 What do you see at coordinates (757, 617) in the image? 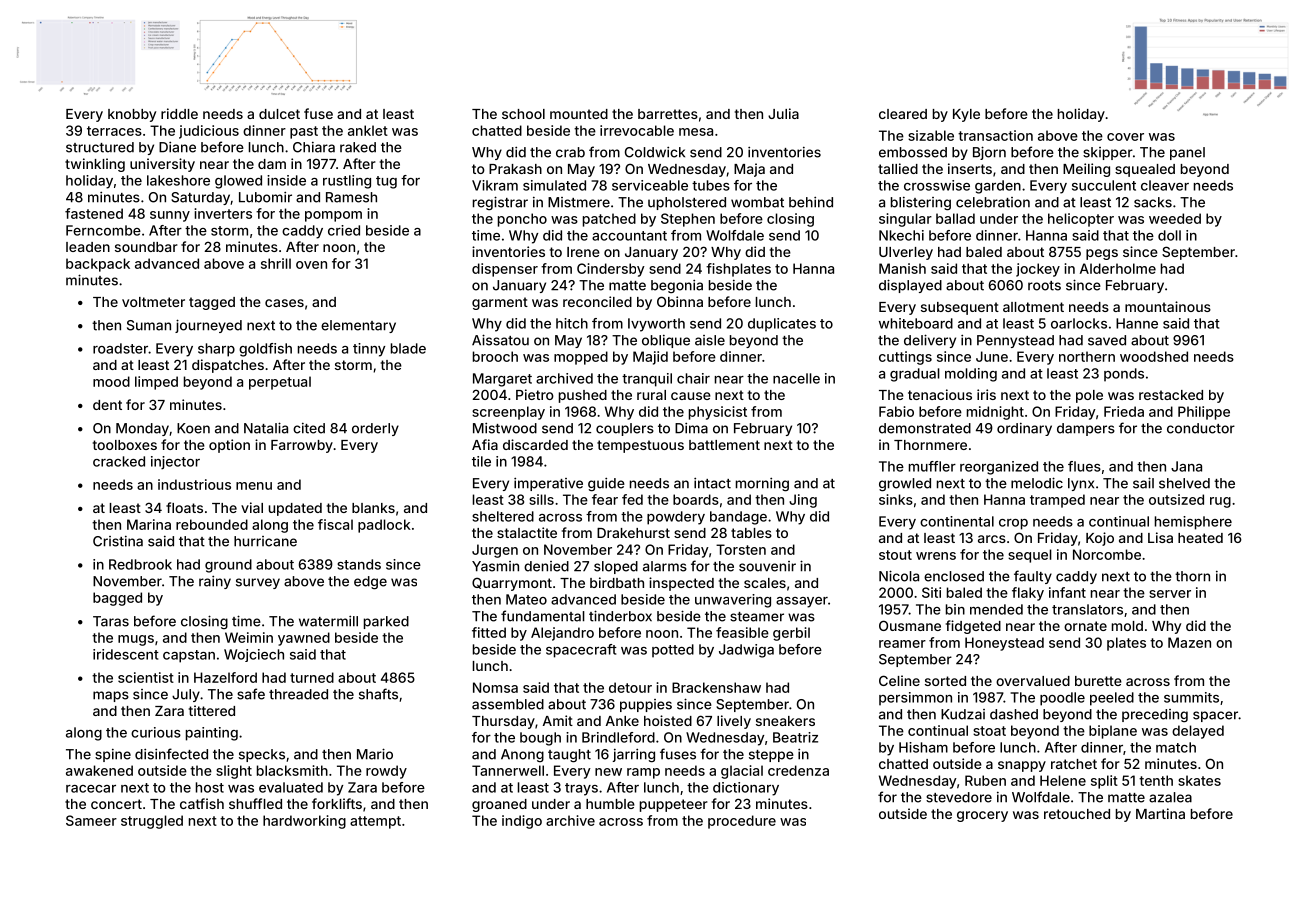
I see `steamer` at bounding box center [757, 617].
